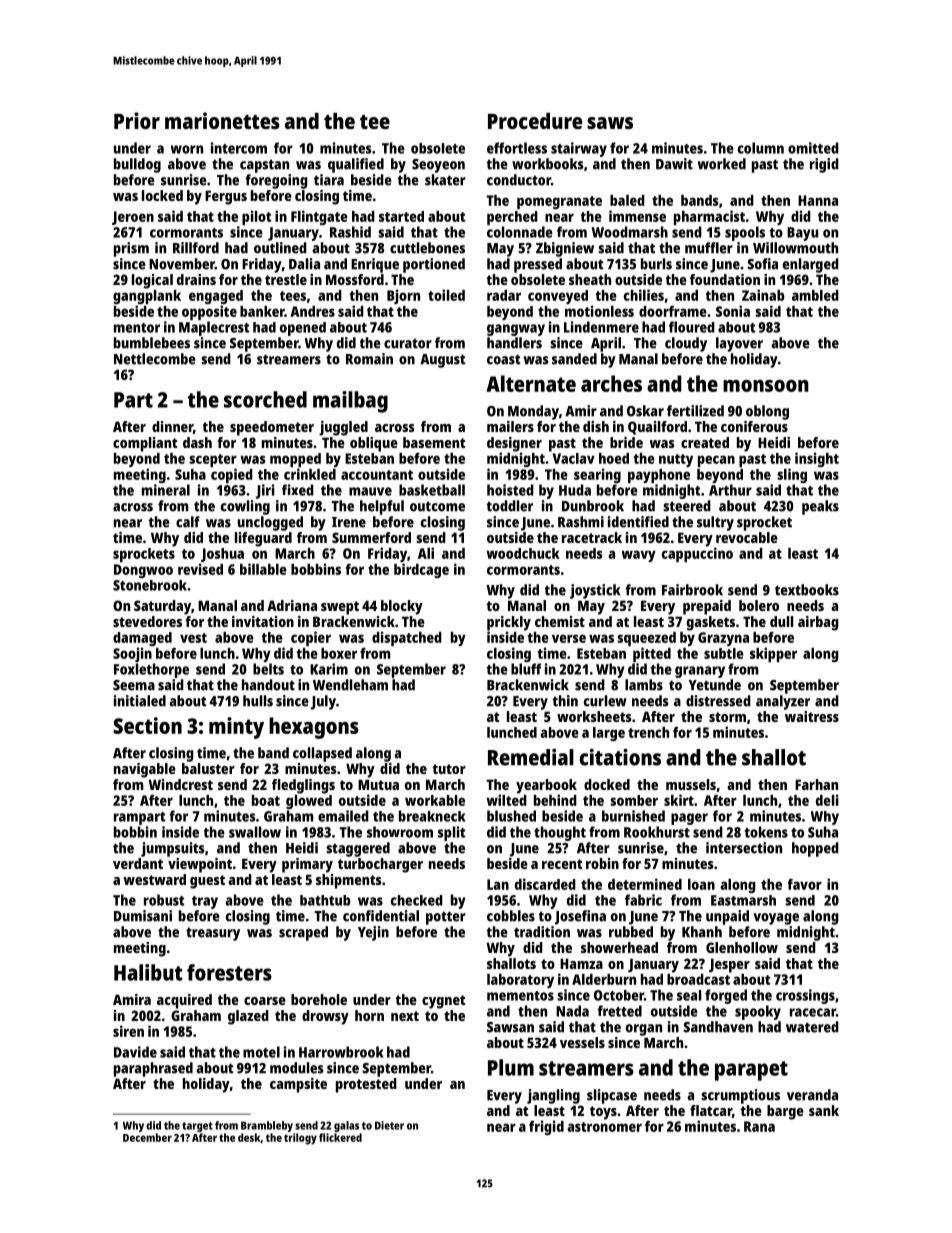 The image size is (952, 1233). Describe the element at coordinates (137, 120) in the screenshot. I see `Prior` at that location.
